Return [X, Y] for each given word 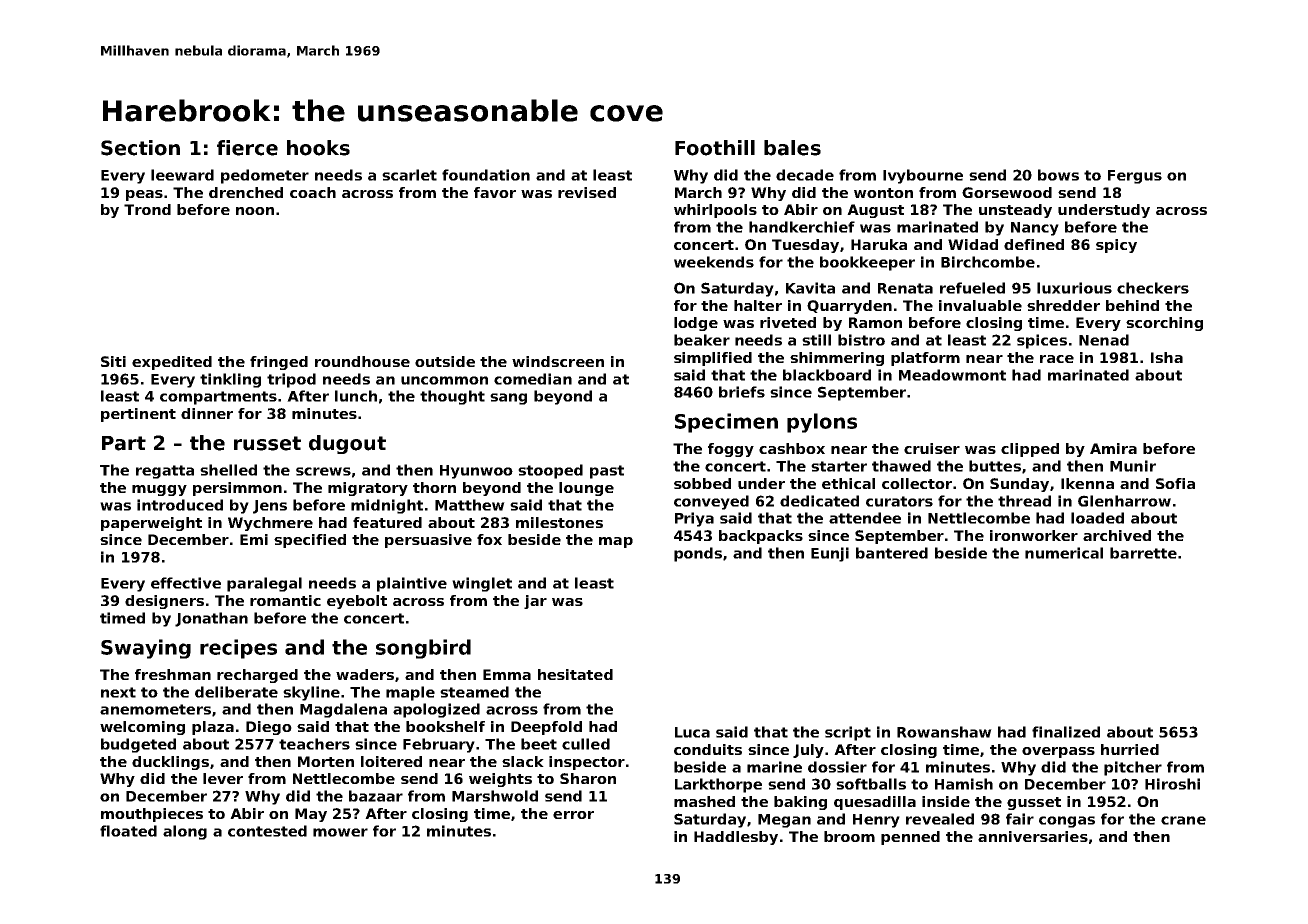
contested [267, 831]
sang [508, 399]
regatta [165, 472]
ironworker [1034, 535]
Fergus [1135, 177]
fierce [247, 148]
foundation [486, 175]
